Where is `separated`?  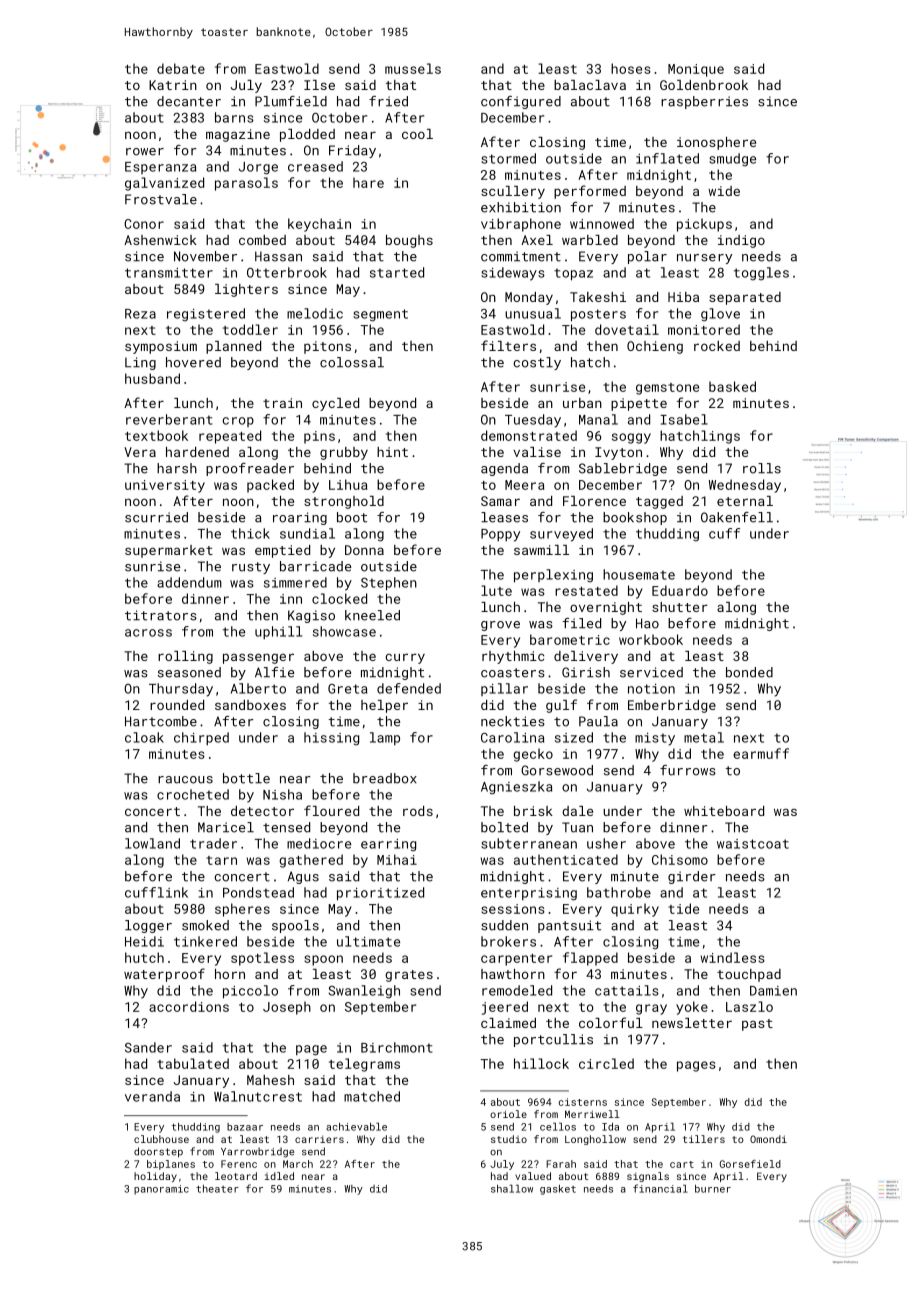
separated is located at coordinates (745, 298).
